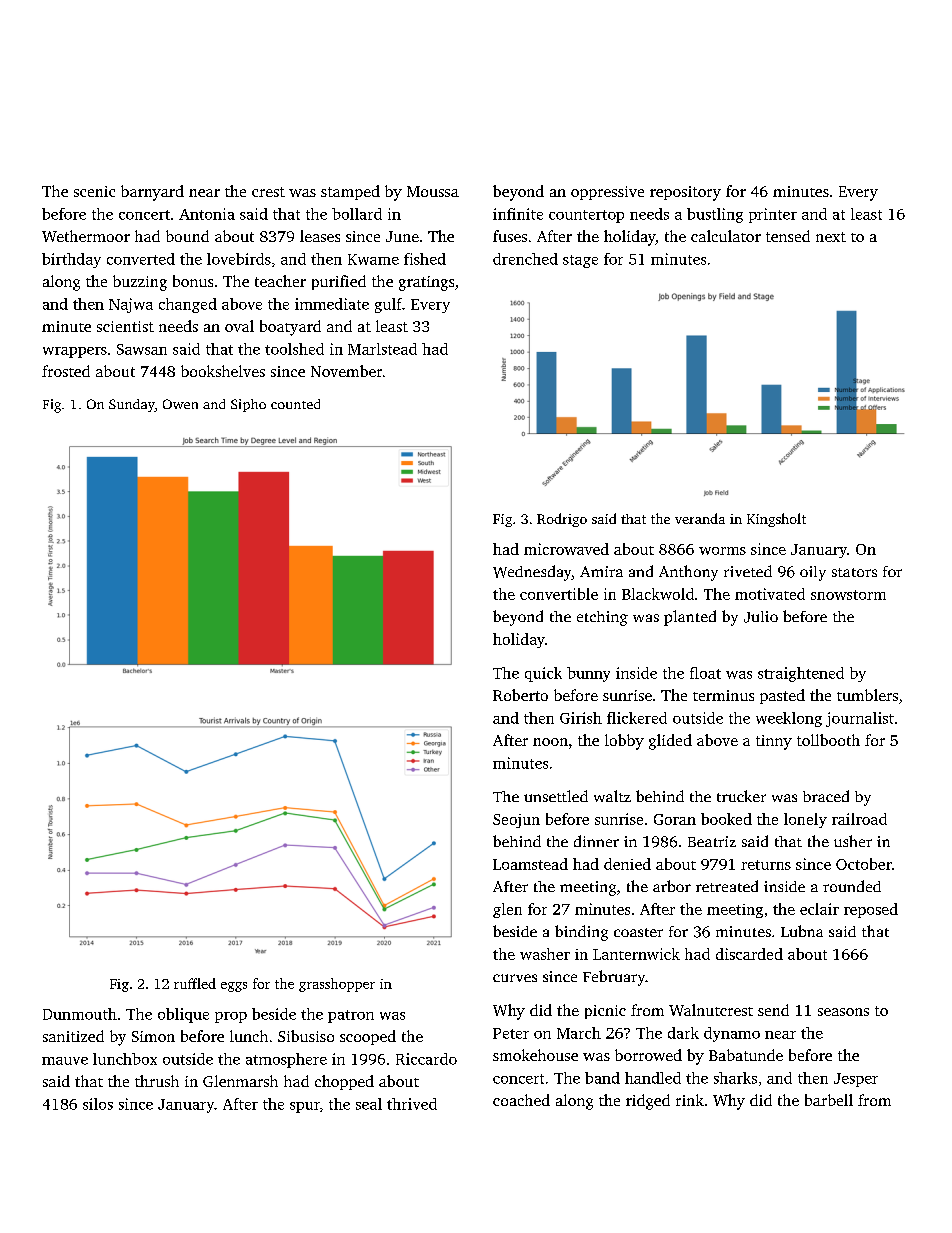 The height and width of the screenshot is (1233, 952). What do you see at coordinates (776, 520) in the screenshot?
I see `Kingsholt` at bounding box center [776, 520].
